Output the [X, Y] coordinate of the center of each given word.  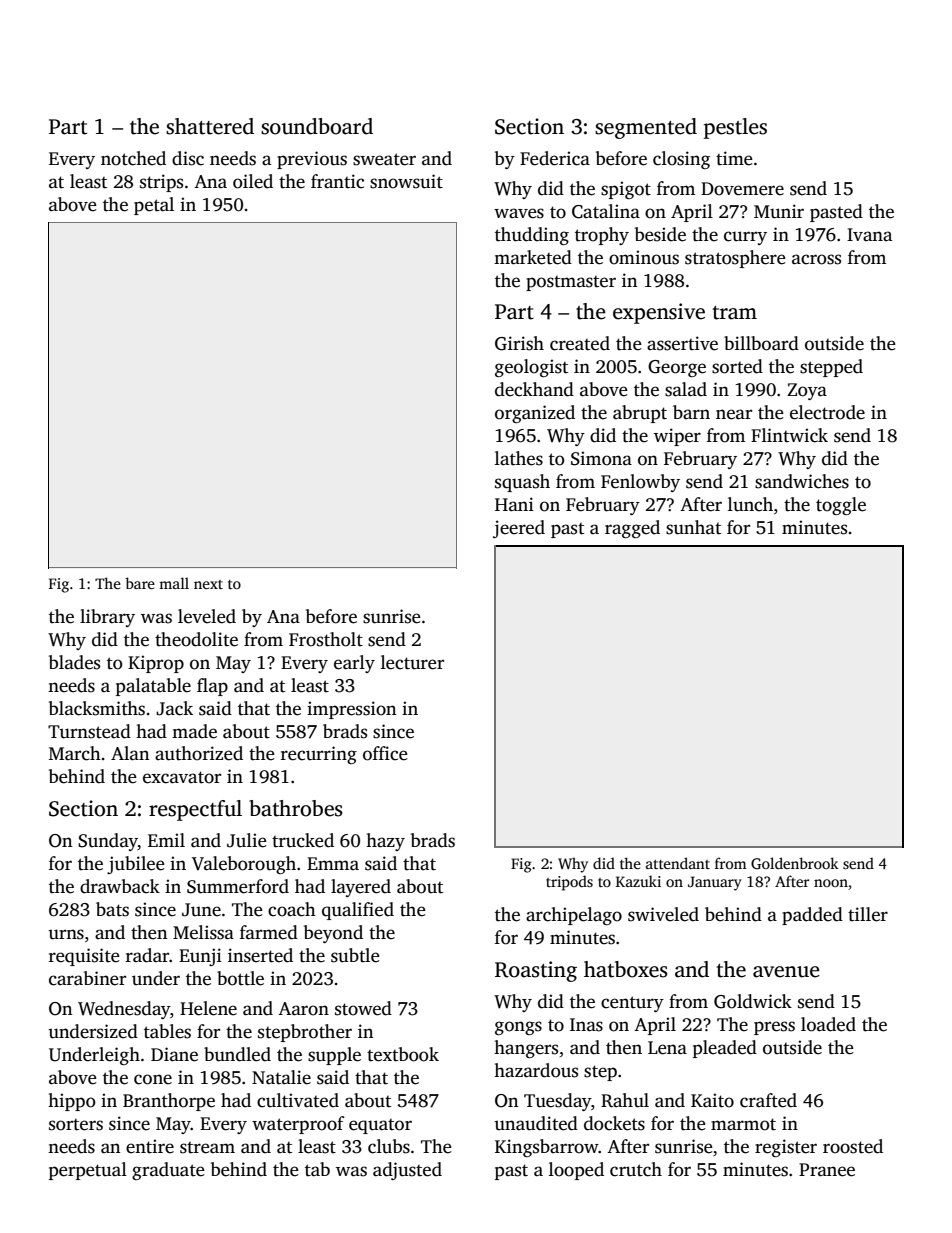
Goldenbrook [795, 863]
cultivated [298, 1100]
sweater [384, 159]
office [385, 753]
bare [140, 583]
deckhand [534, 389]
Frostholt [326, 639]
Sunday [108, 842]
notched [133, 158]
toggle [841, 506]
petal [154, 206]
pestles [735, 128]
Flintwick [789, 435]
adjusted [407, 1171]
